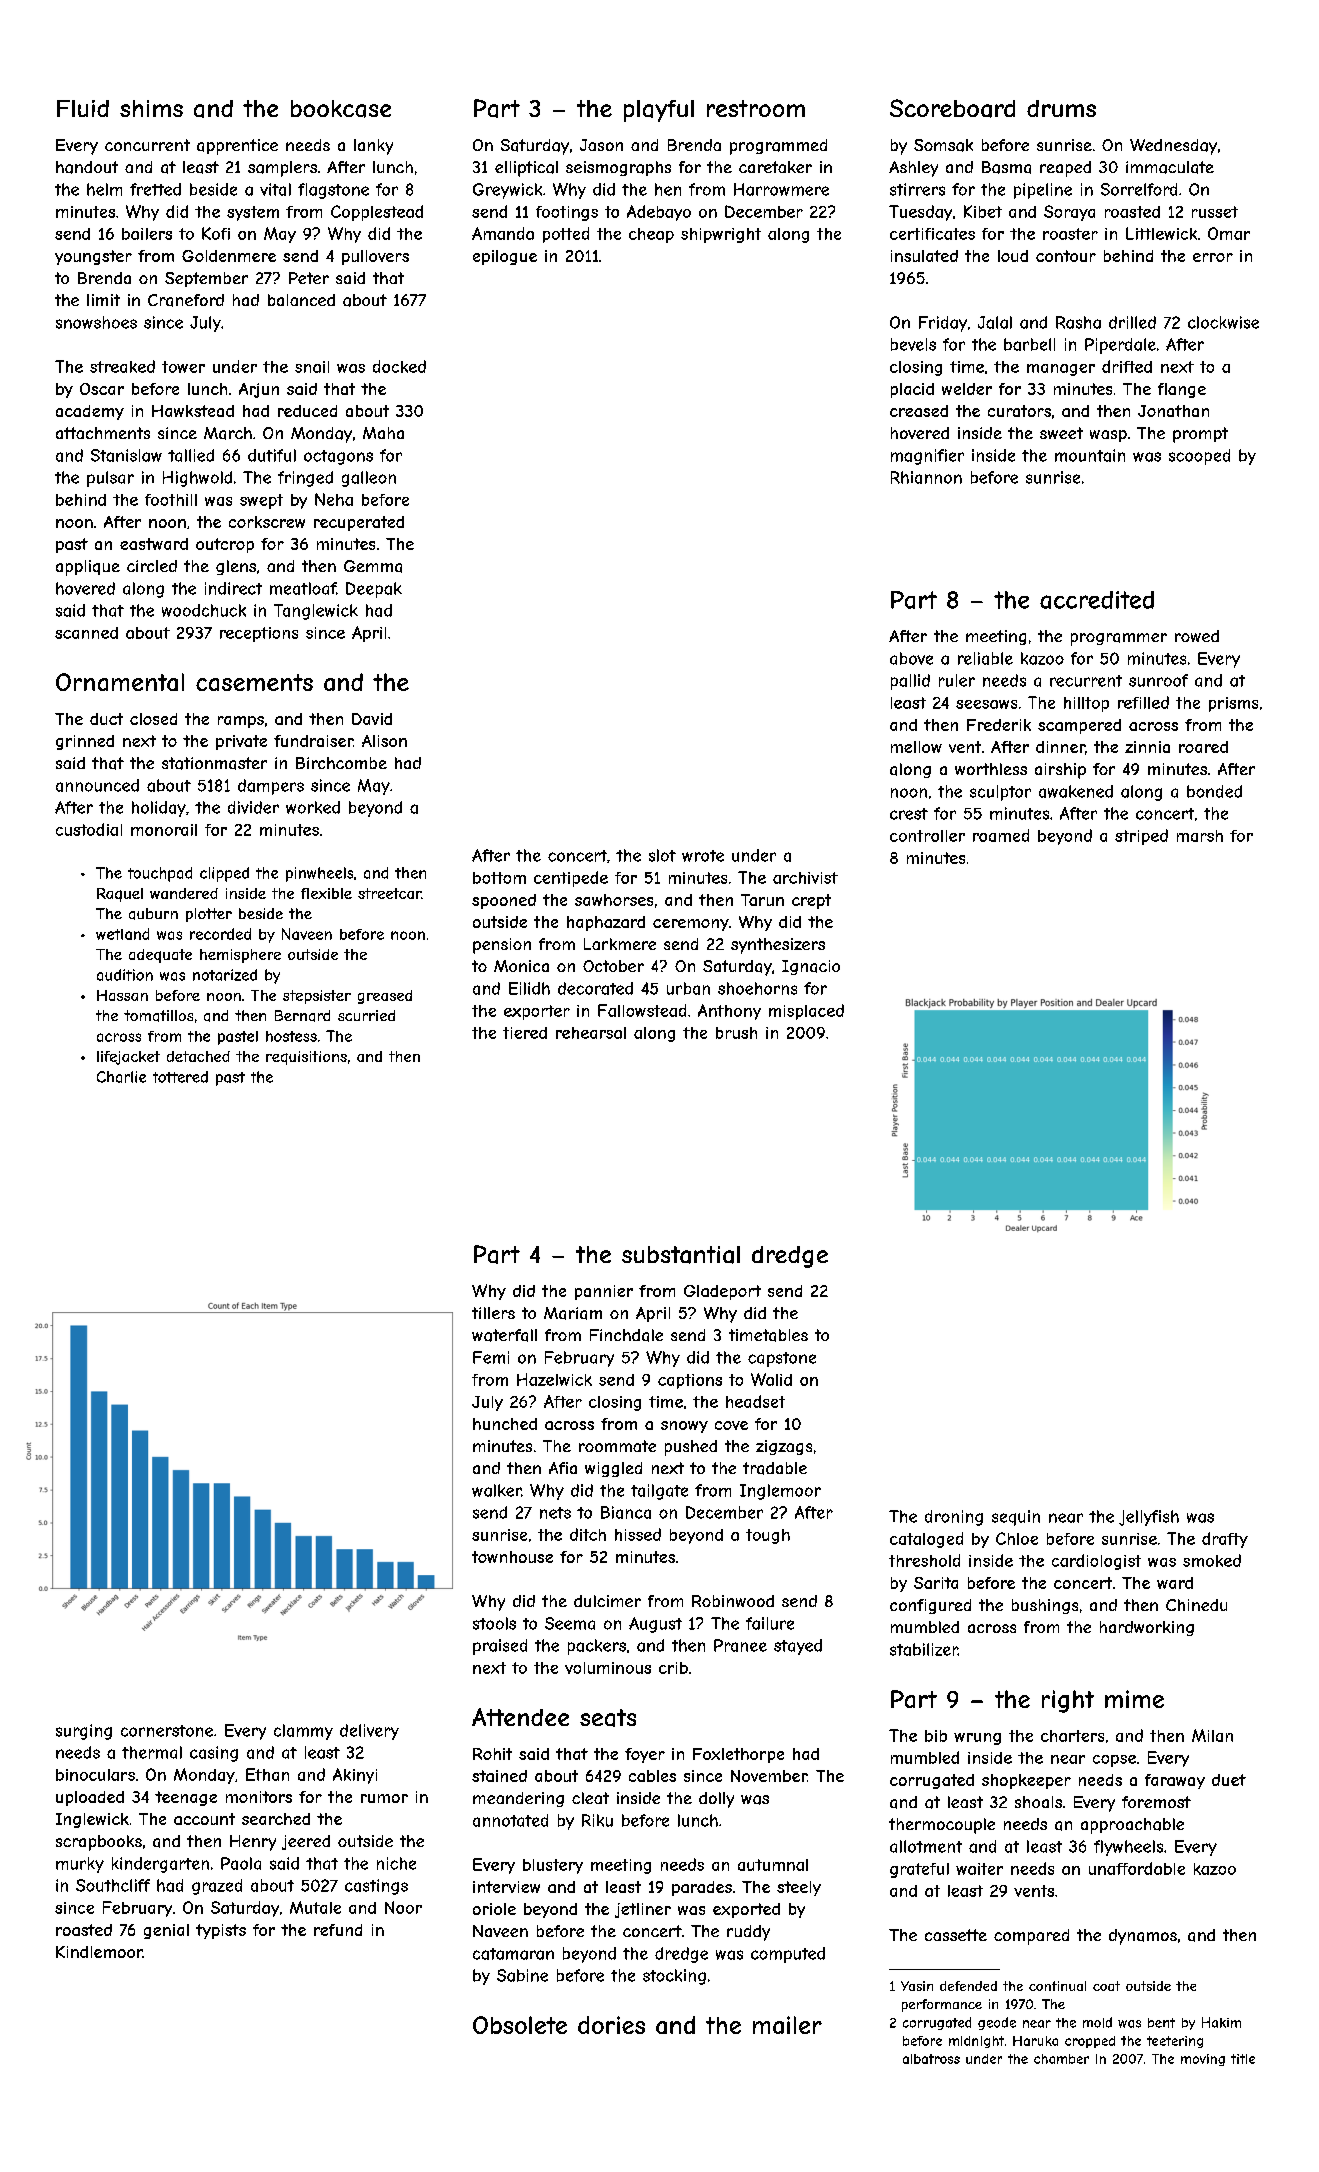 Image resolution: width=1319 pixels, height=2172 pixels. Describe the element at coordinates (159, 809) in the image. I see `holiday` at that location.
